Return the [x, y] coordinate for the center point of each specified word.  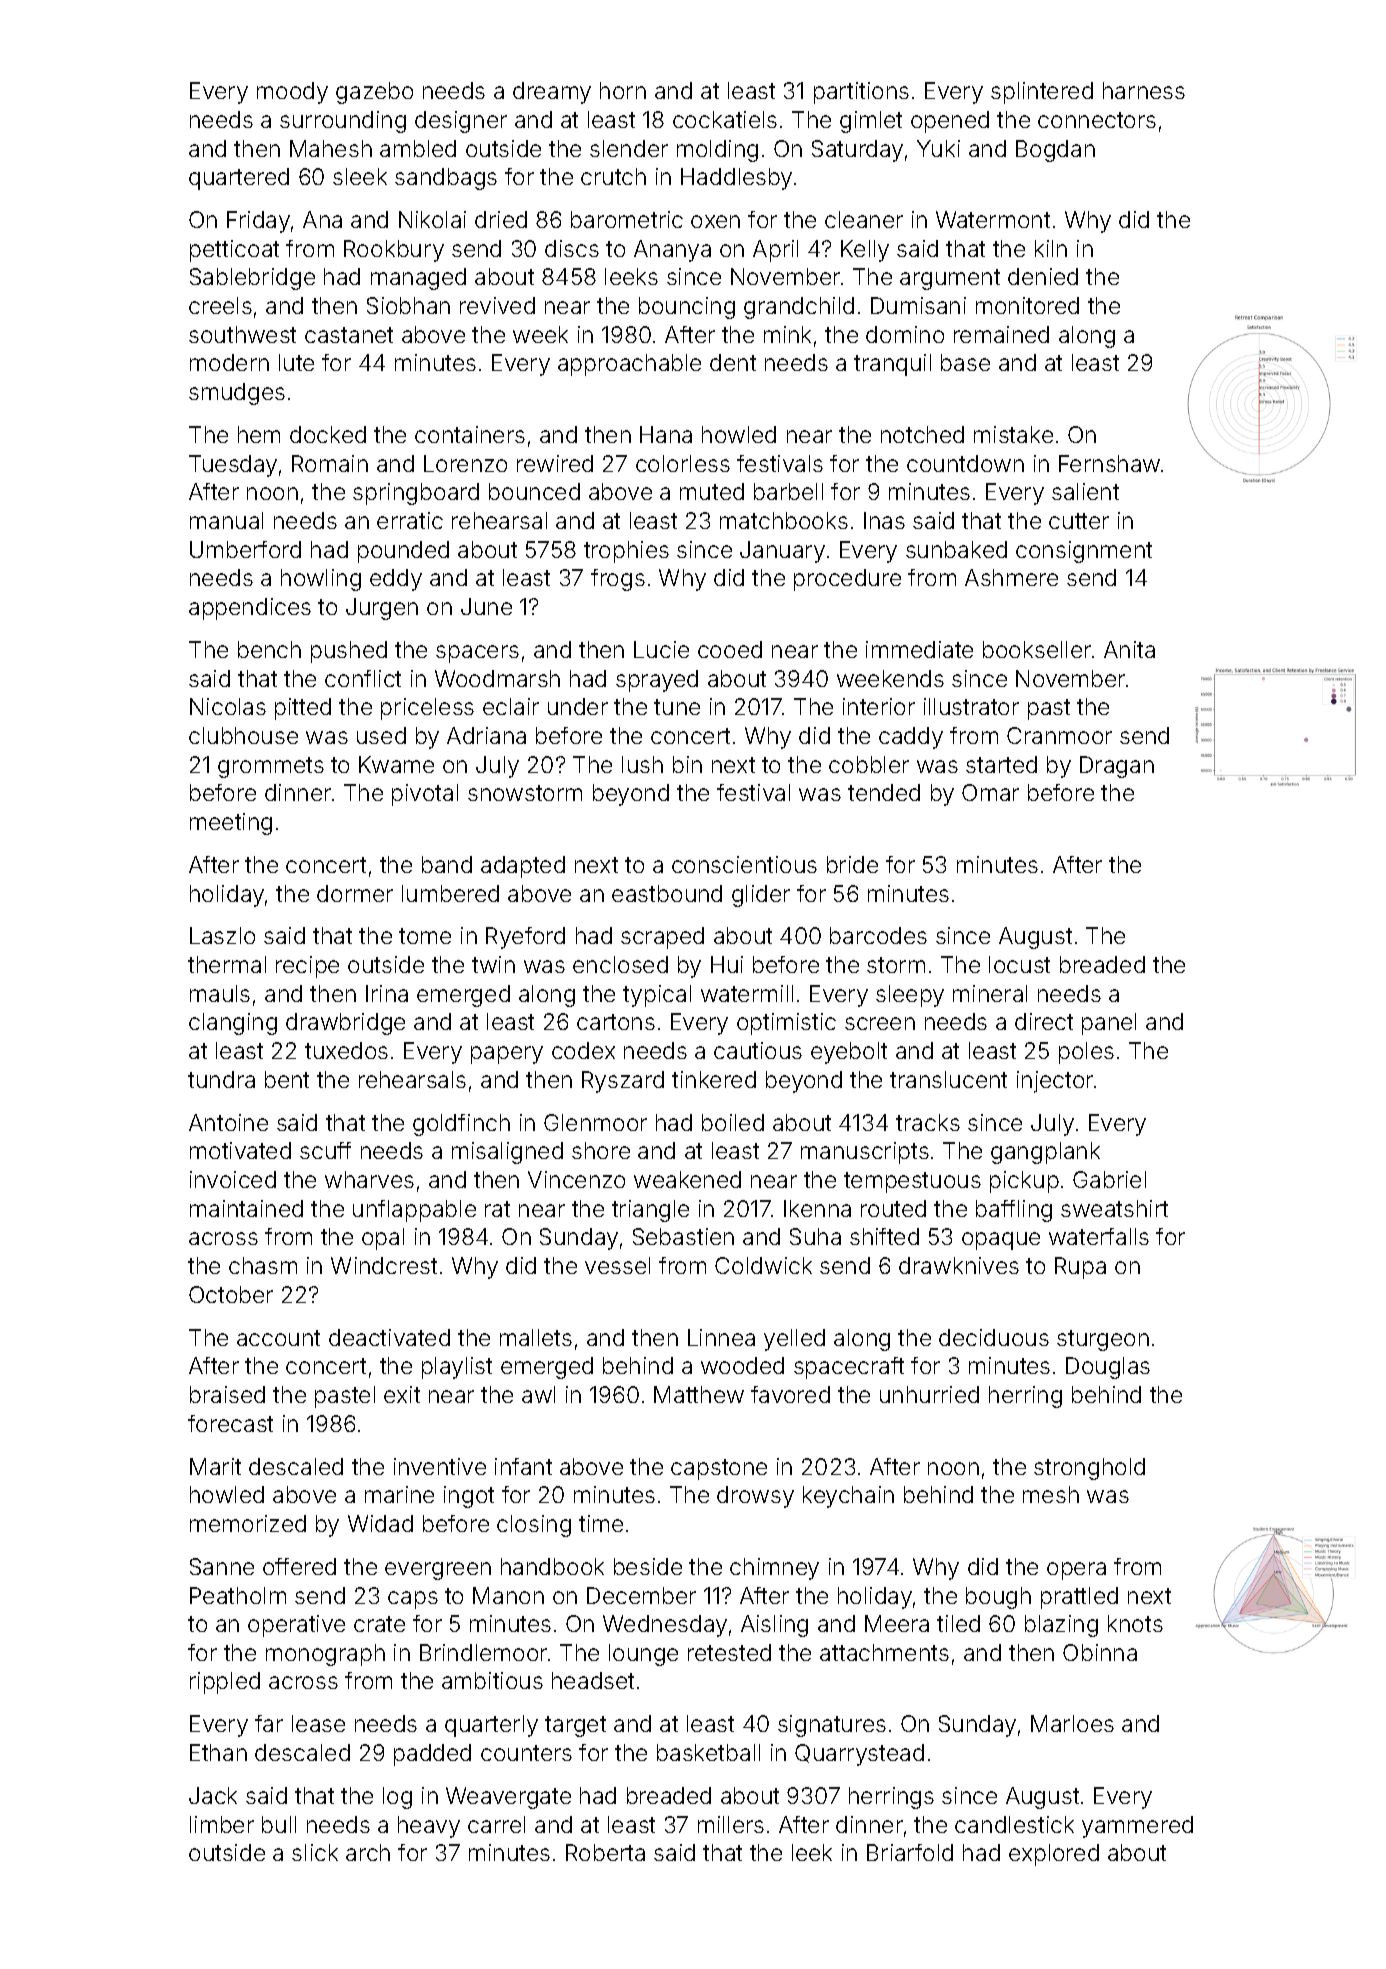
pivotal [425, 795]
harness [1144, 90]
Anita [1129, 649]
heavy [429, 1827]
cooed [730, 649]
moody [292, 93]
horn [623, 90]
